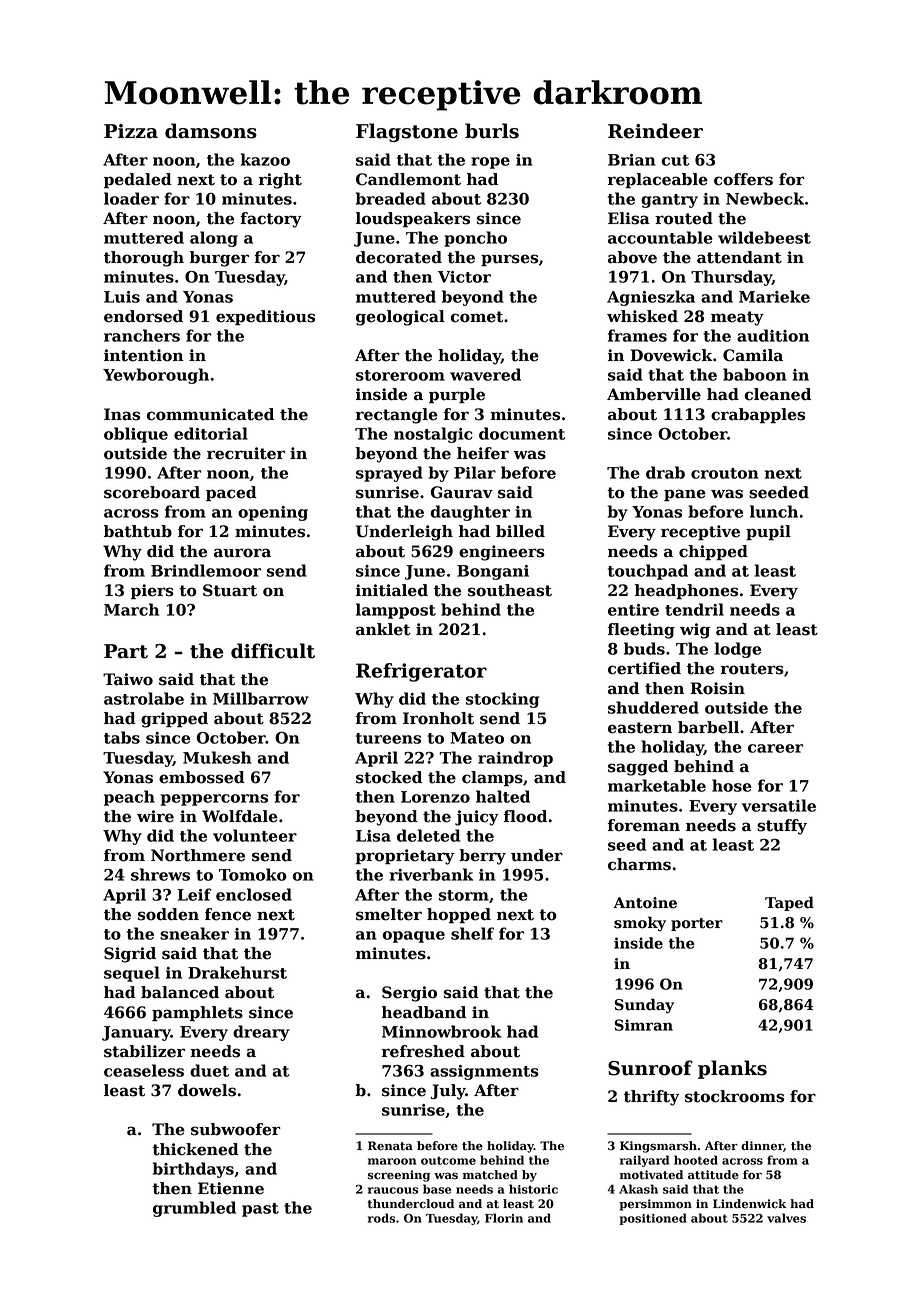 The image size is (924, 1308). I want to click on grumbled, so click(194, 1209).
